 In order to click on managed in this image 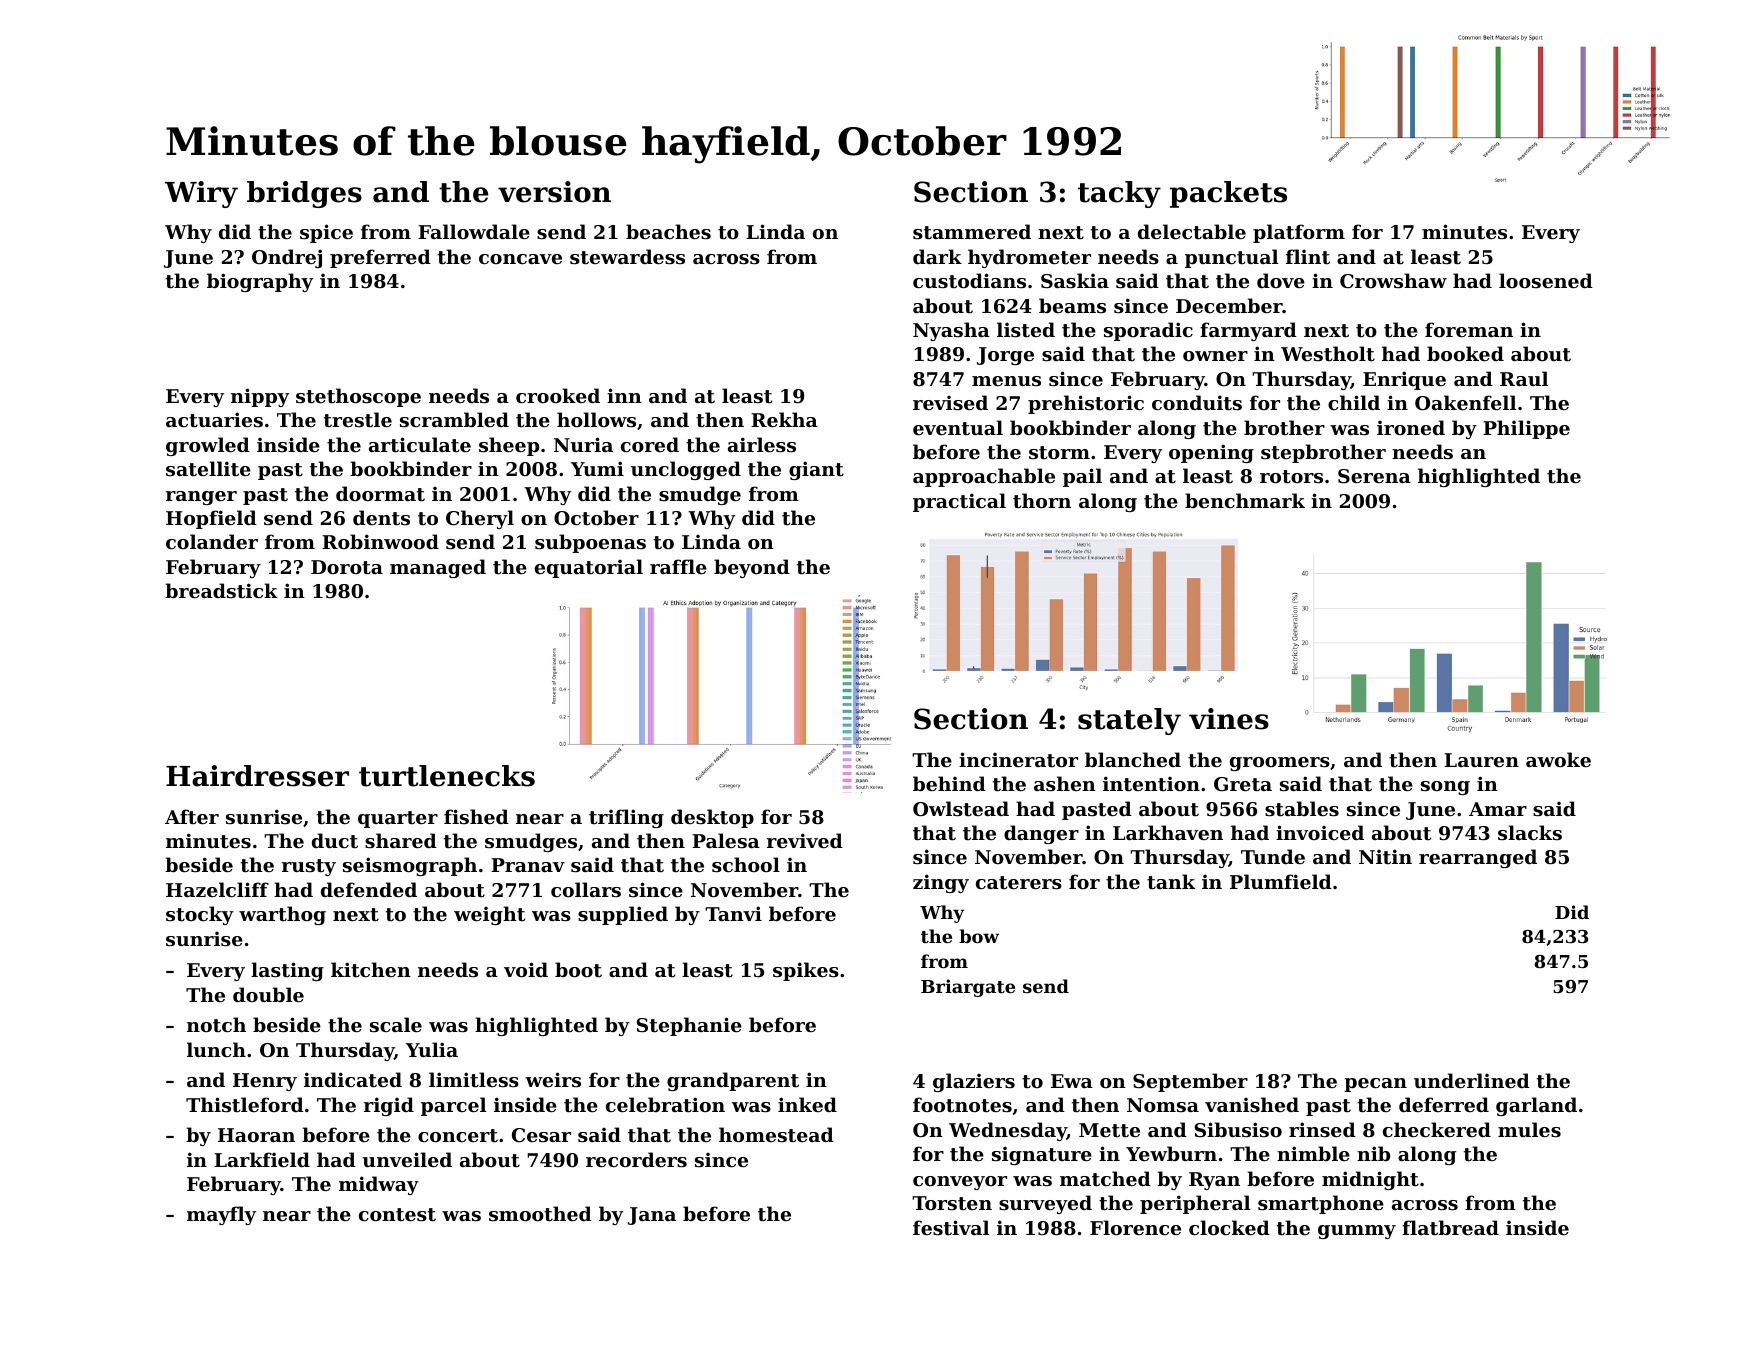, I will do `click(438, 568)`.
